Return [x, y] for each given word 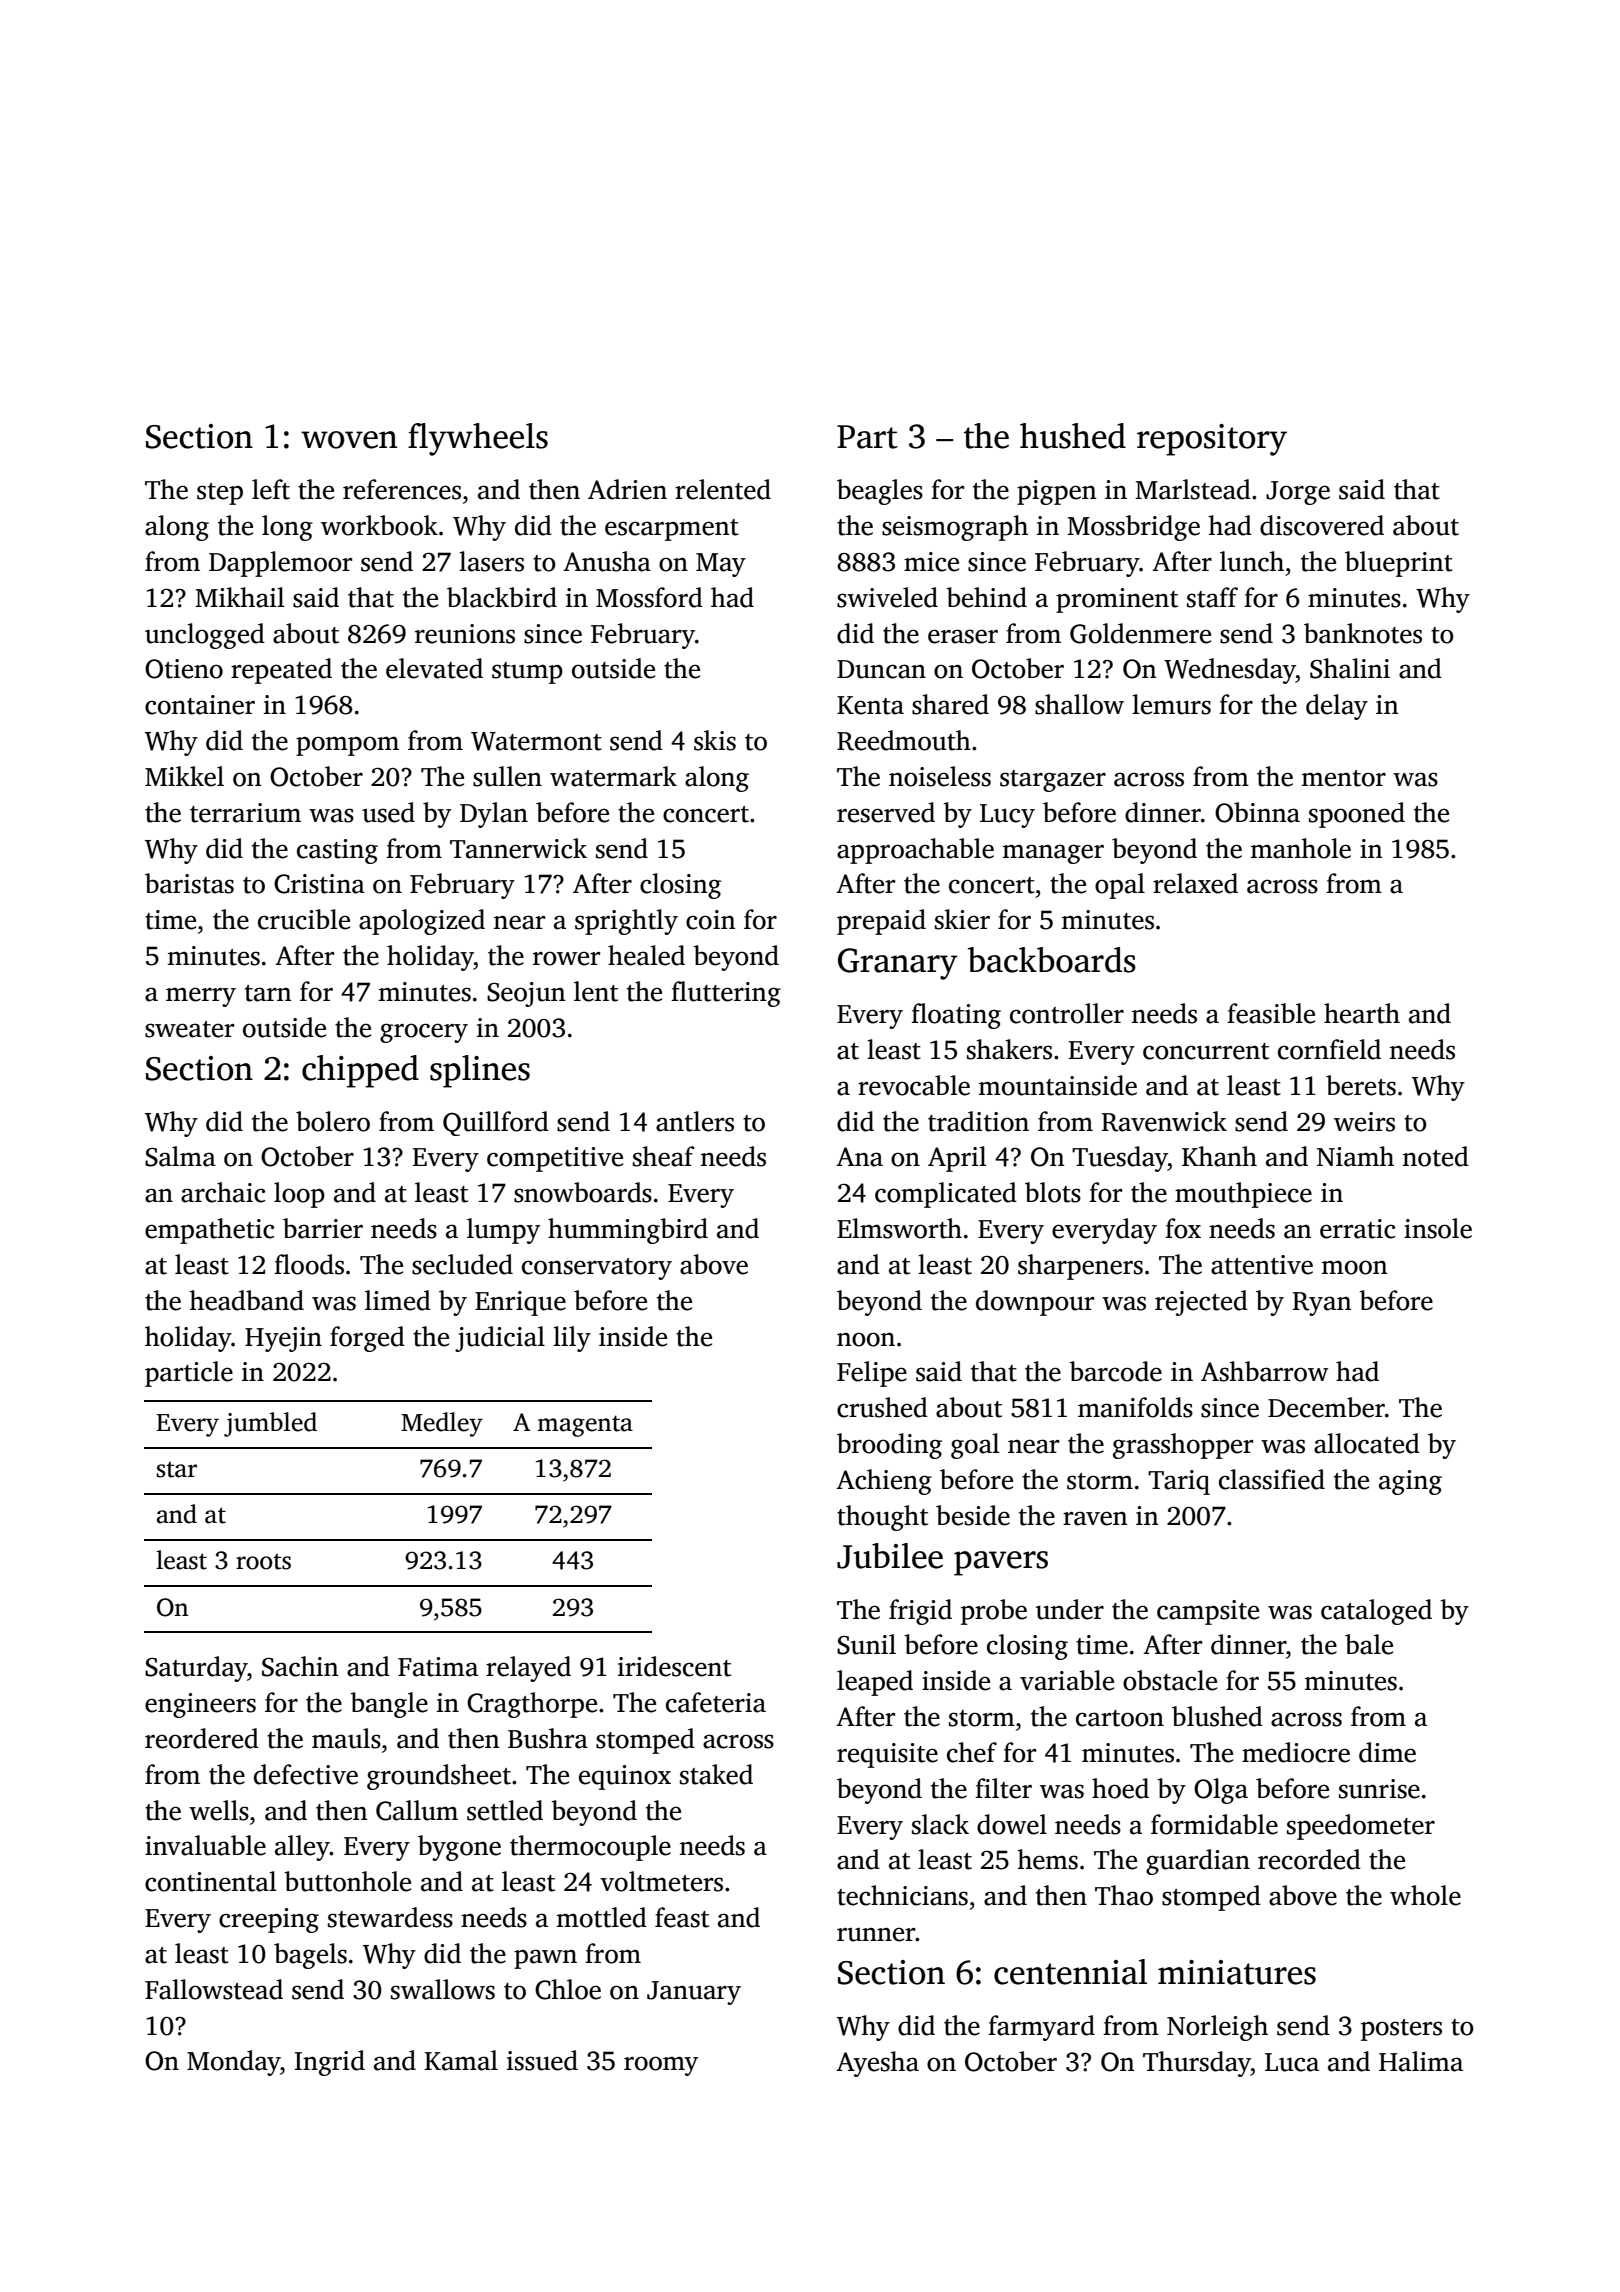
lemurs [1171, 704]
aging [1410, 1482]
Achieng [884, 1482]
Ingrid [330, 2063]
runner [876, 1934]
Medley [442, 1424]
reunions [465, 634]
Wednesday [1230, 671]
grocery [424, 1033]
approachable [915, 851]
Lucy [1007, 816]
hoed [1120, 1788]
